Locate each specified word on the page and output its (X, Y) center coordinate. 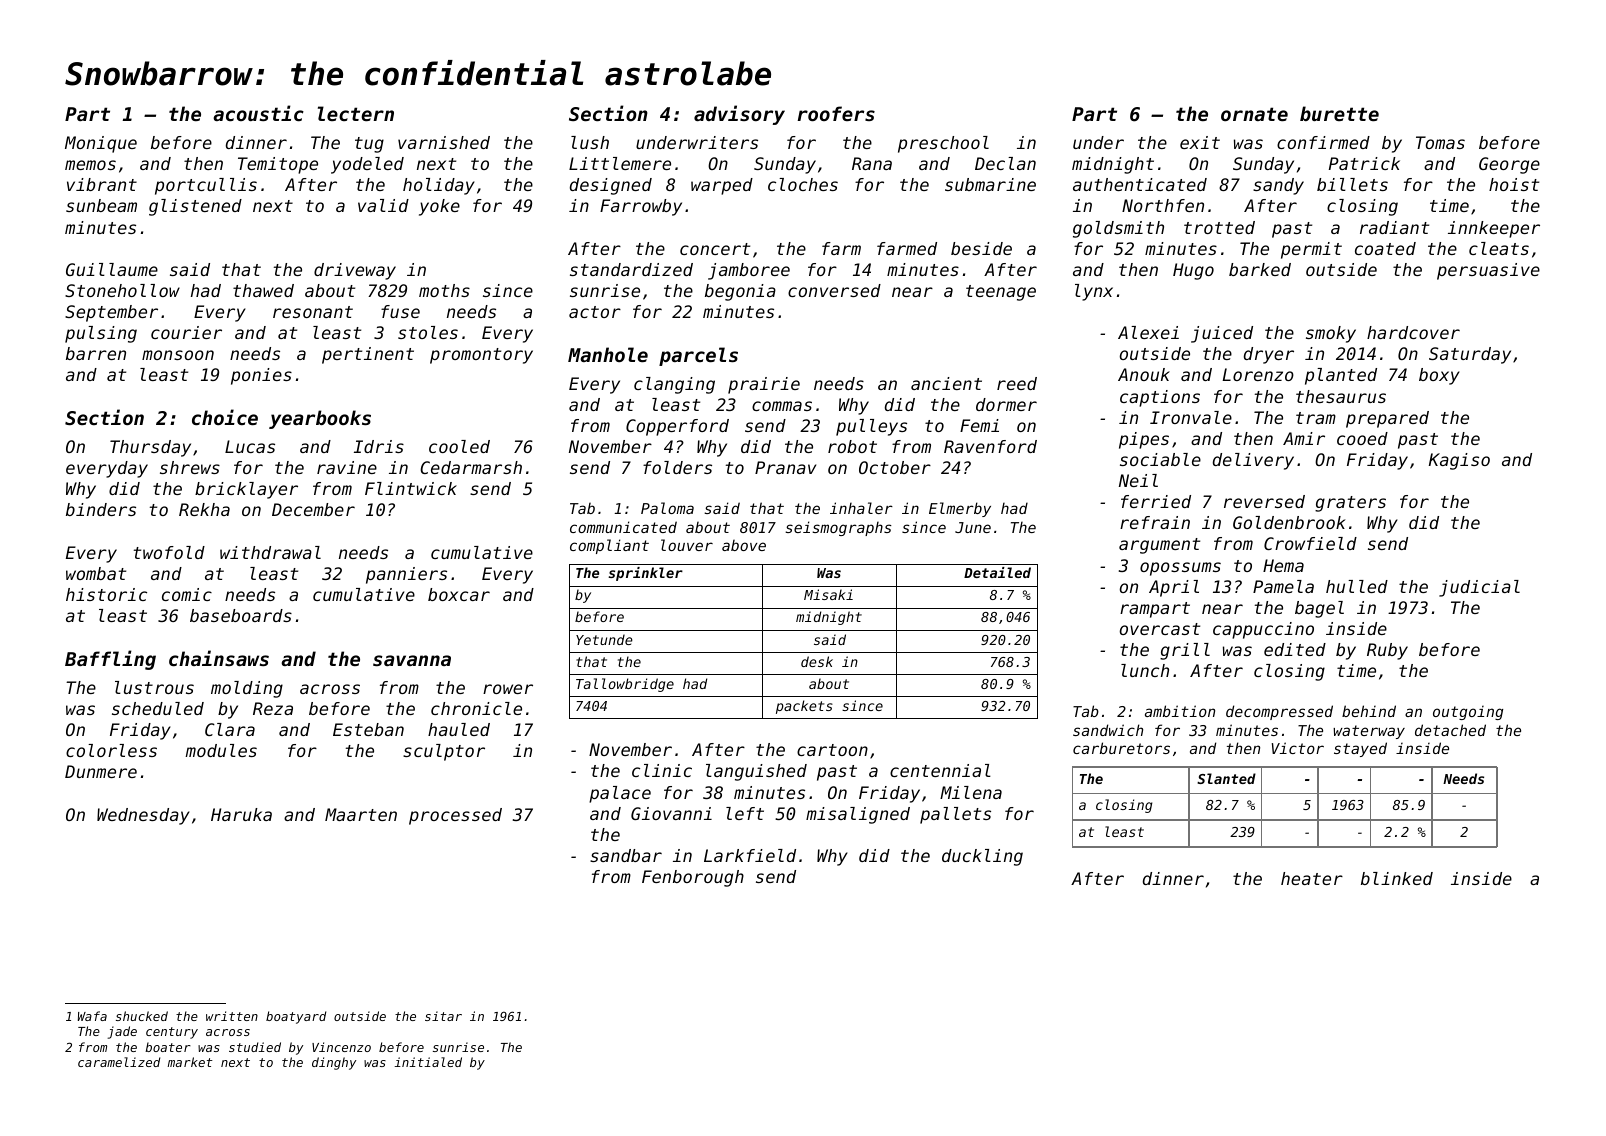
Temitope (278, 165)
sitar (443, 1016)
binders (101, 509)
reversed (1264, 501)
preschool (943, 144)
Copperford (677, 427)
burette (1339, 113)
